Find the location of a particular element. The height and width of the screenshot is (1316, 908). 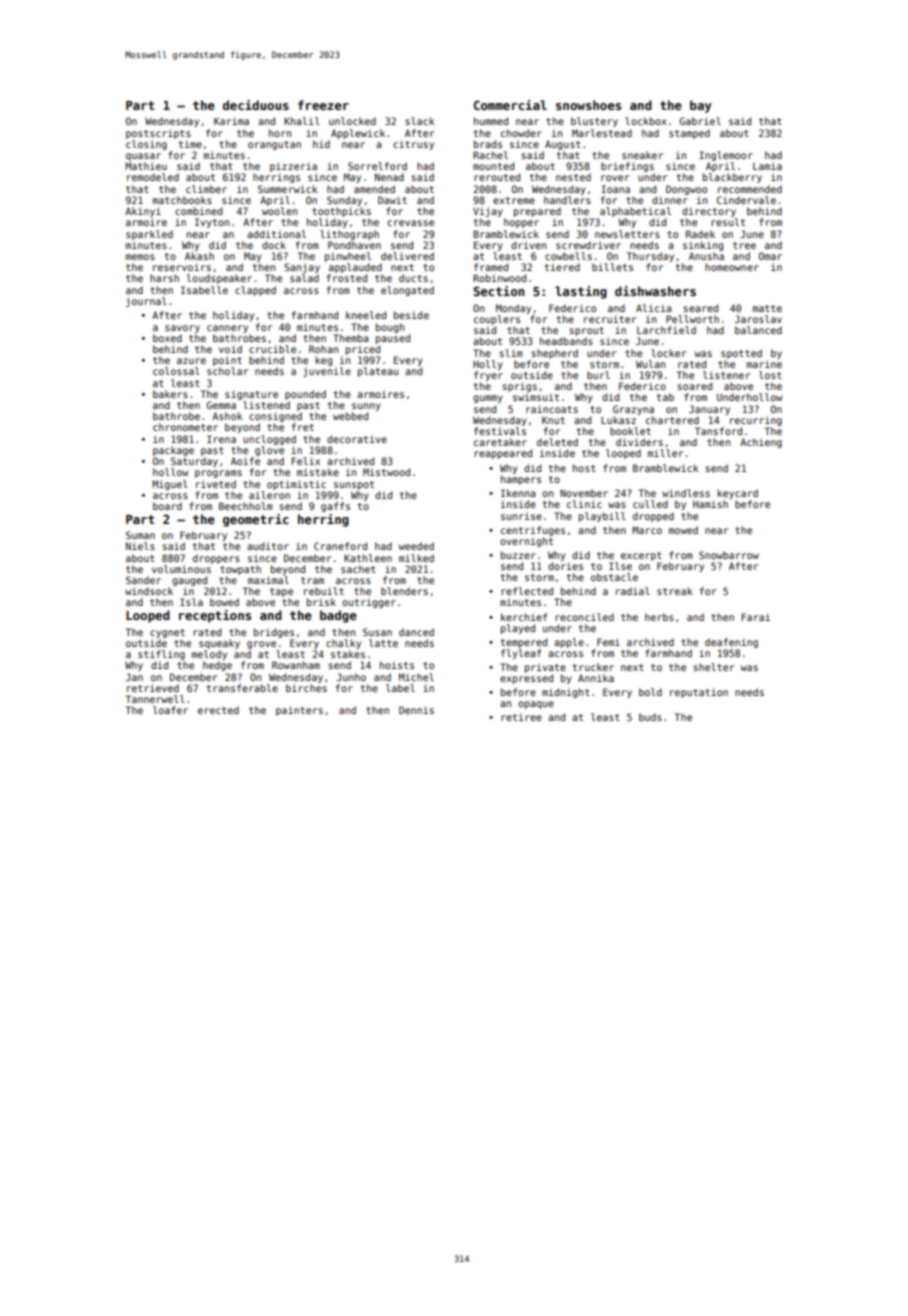

sparkled is located at coordinates (149, 235).
